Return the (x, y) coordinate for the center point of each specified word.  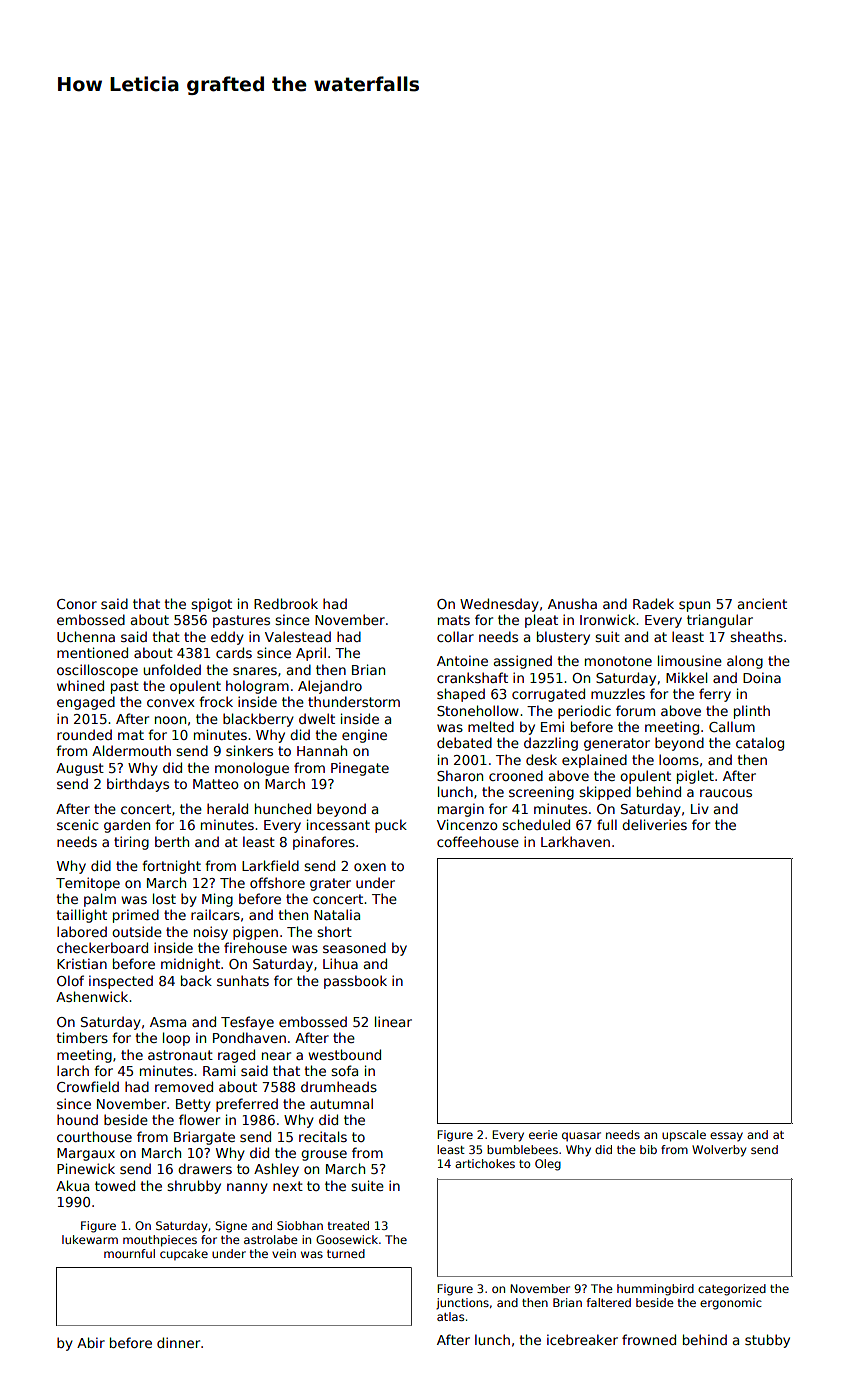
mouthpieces (160, 1241)
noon (170, 720)
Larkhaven (575, 841)
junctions (462, 1304)
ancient (762, 603)
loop (176, 1039)
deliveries (654, 824)
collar (455, 636)
